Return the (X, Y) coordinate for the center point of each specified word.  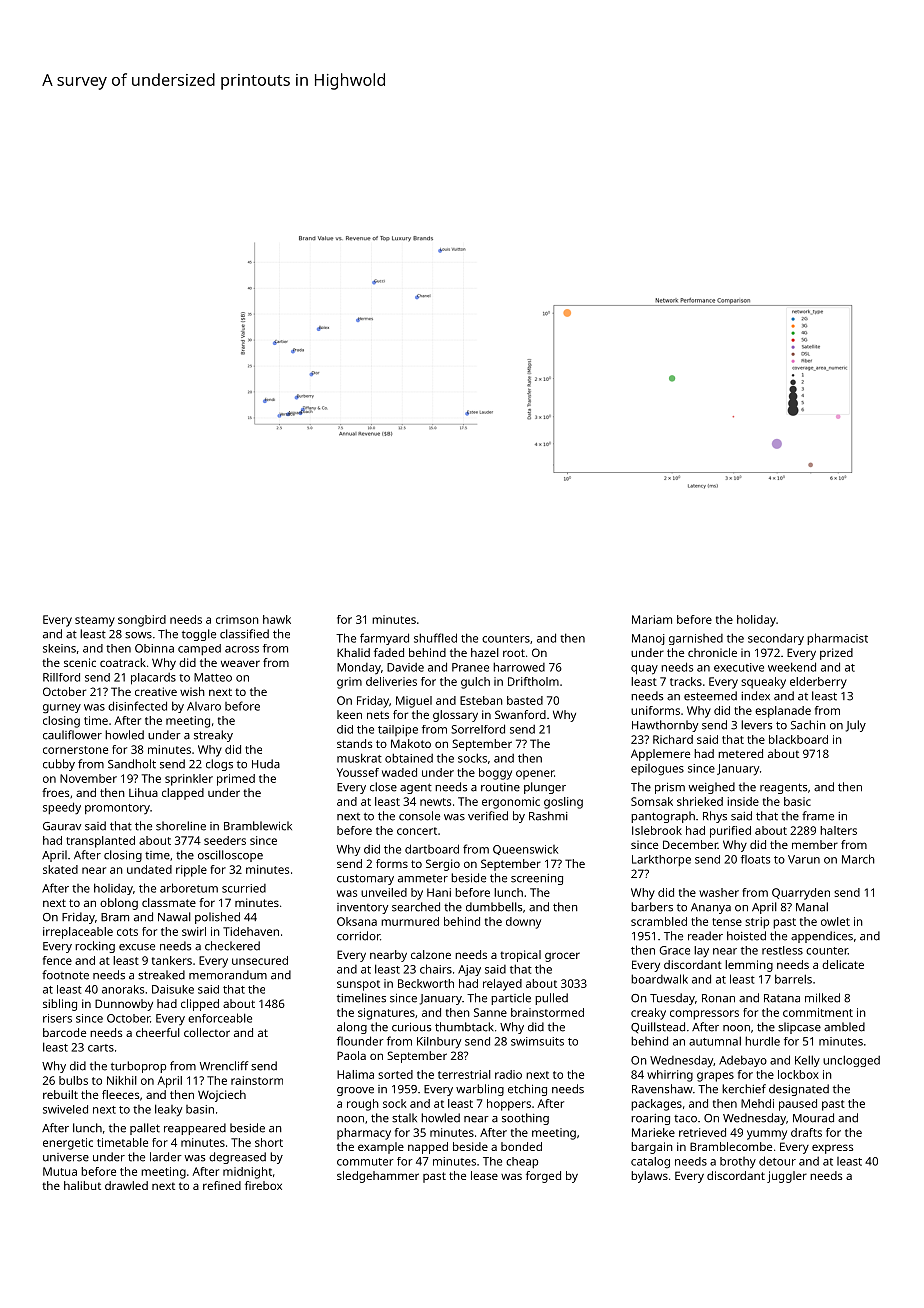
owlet (835, 921)
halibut (82, 1185)
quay (644, 670)
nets (378, 715)
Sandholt (132, 764)
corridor (358, 936)
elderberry (818, 683)
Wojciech (222, 1096)
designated (799, 1090)
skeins (59, 648)
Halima (355, 1074)
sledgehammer (378, 1177)
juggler (787, 1177)
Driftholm (533, 681)
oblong (119, 904)
